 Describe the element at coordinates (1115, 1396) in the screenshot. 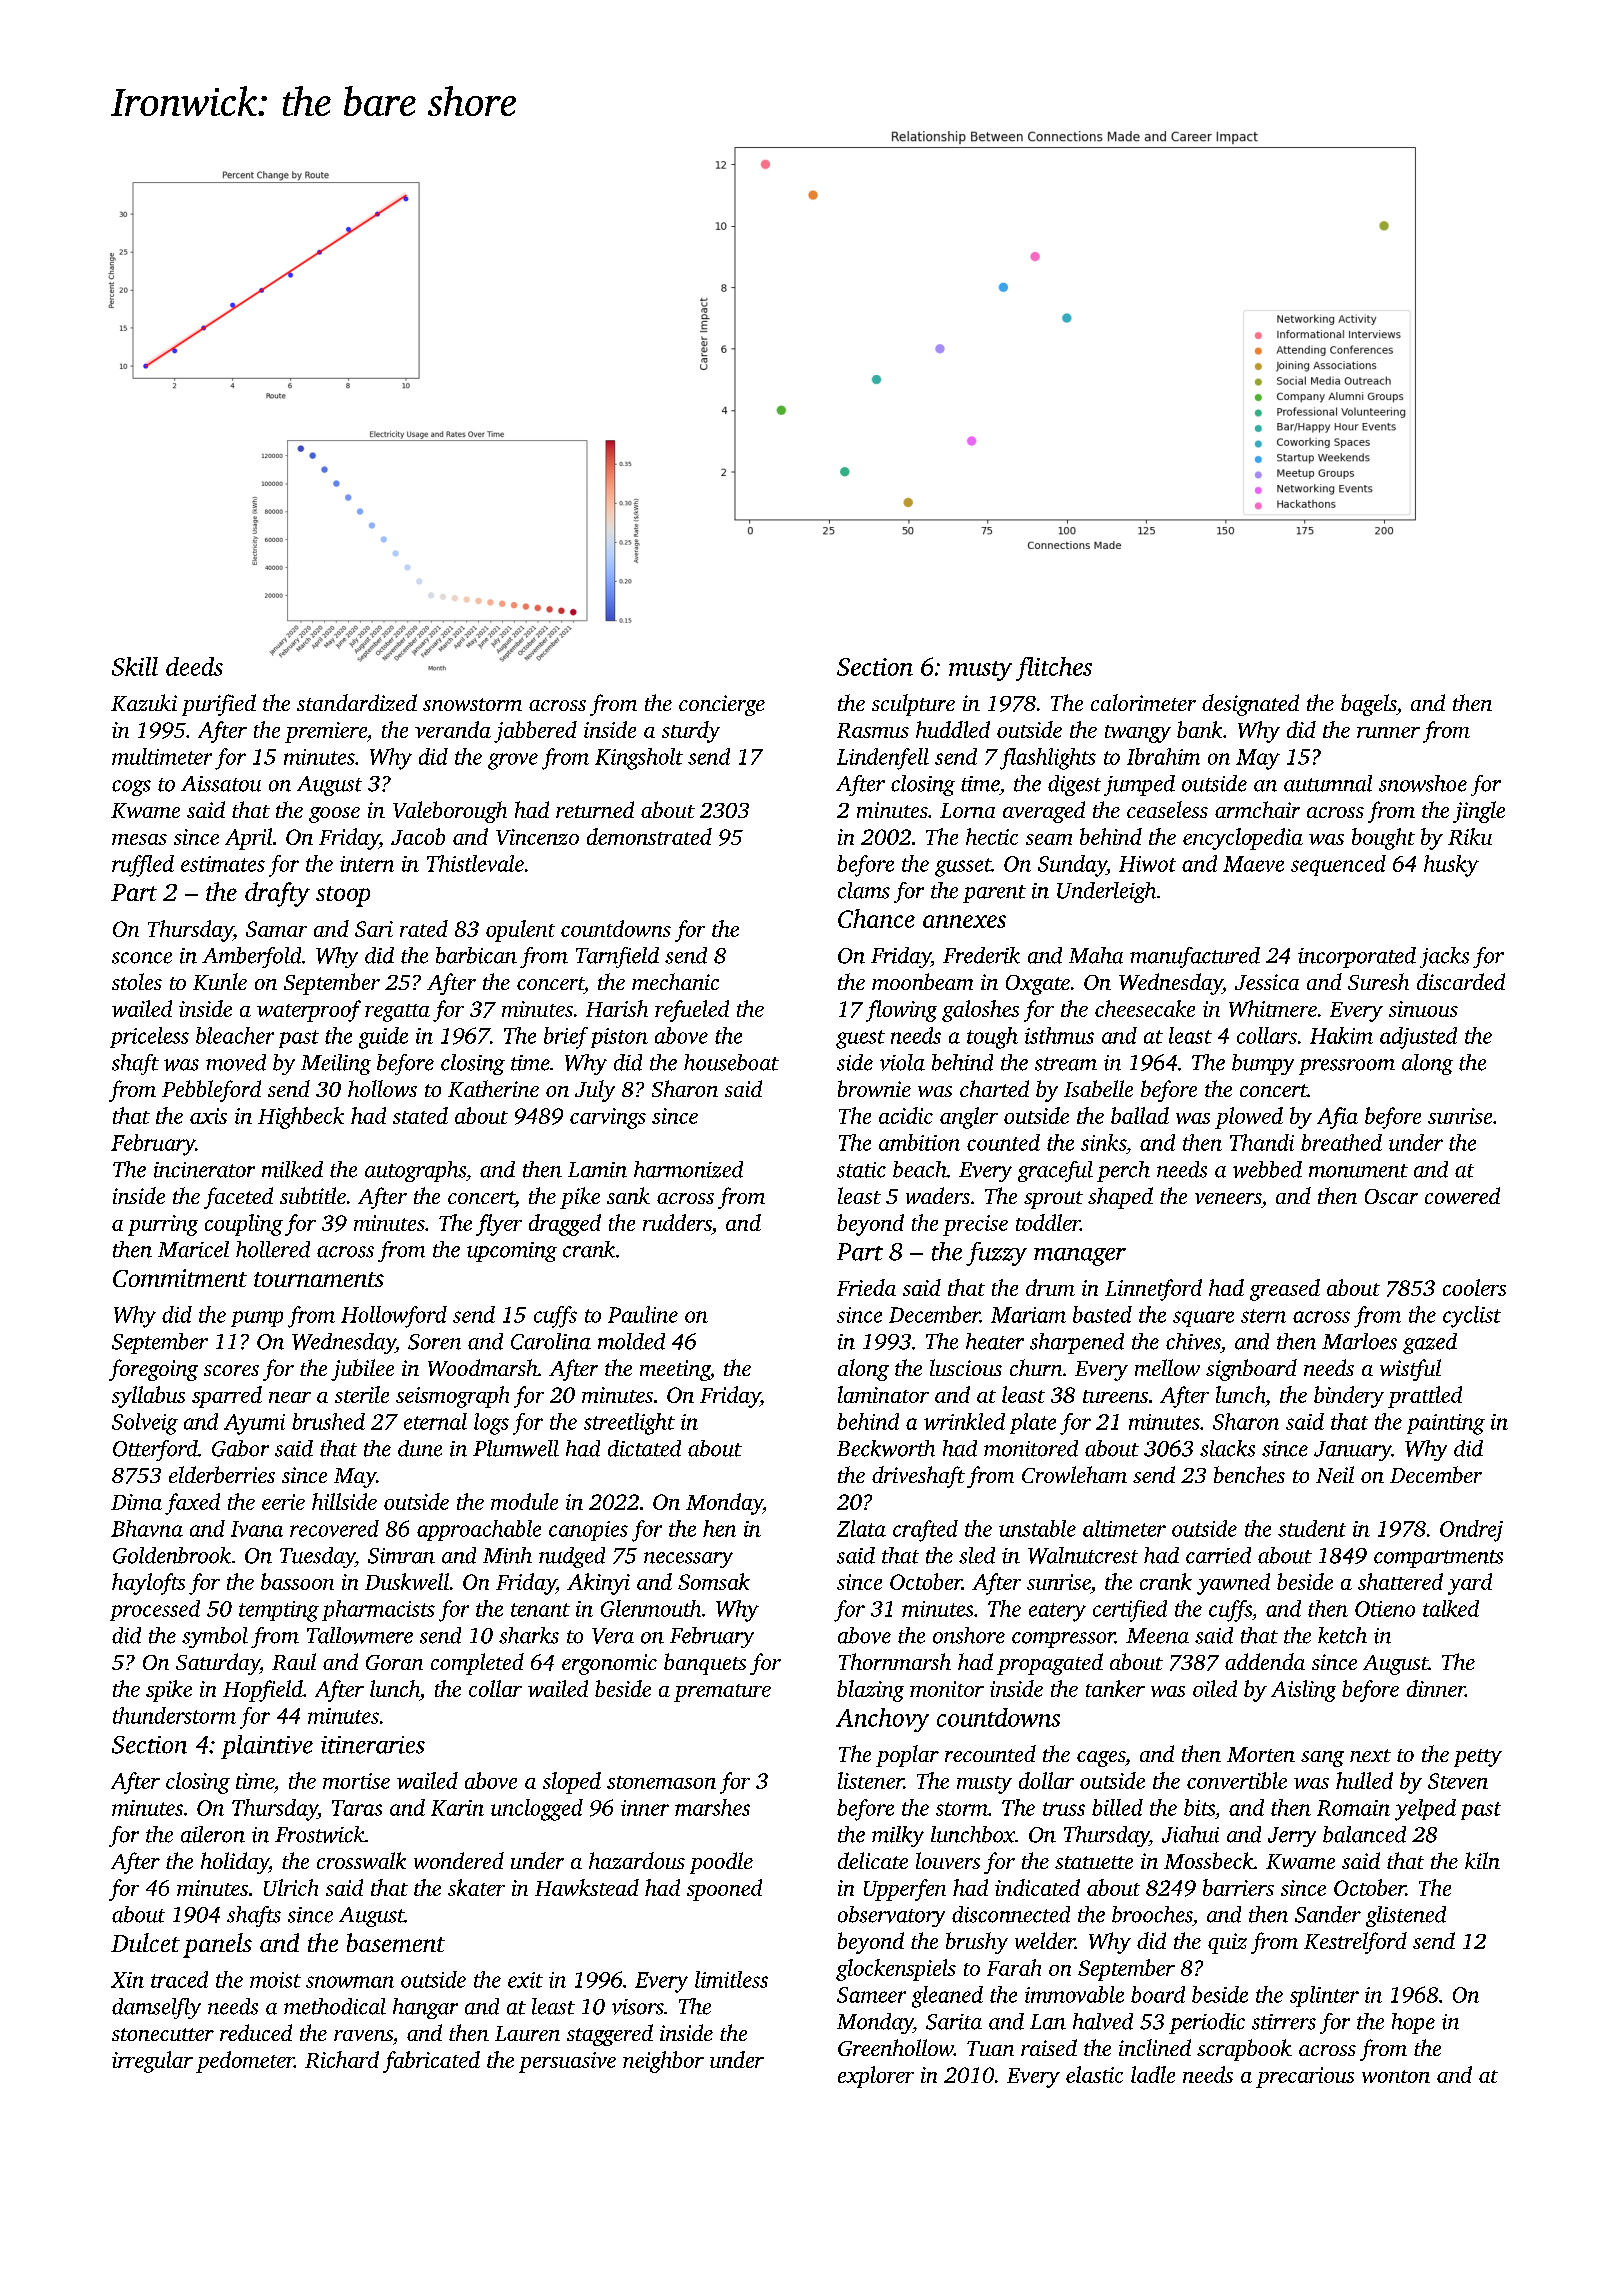

I see `tureens` at that location.
